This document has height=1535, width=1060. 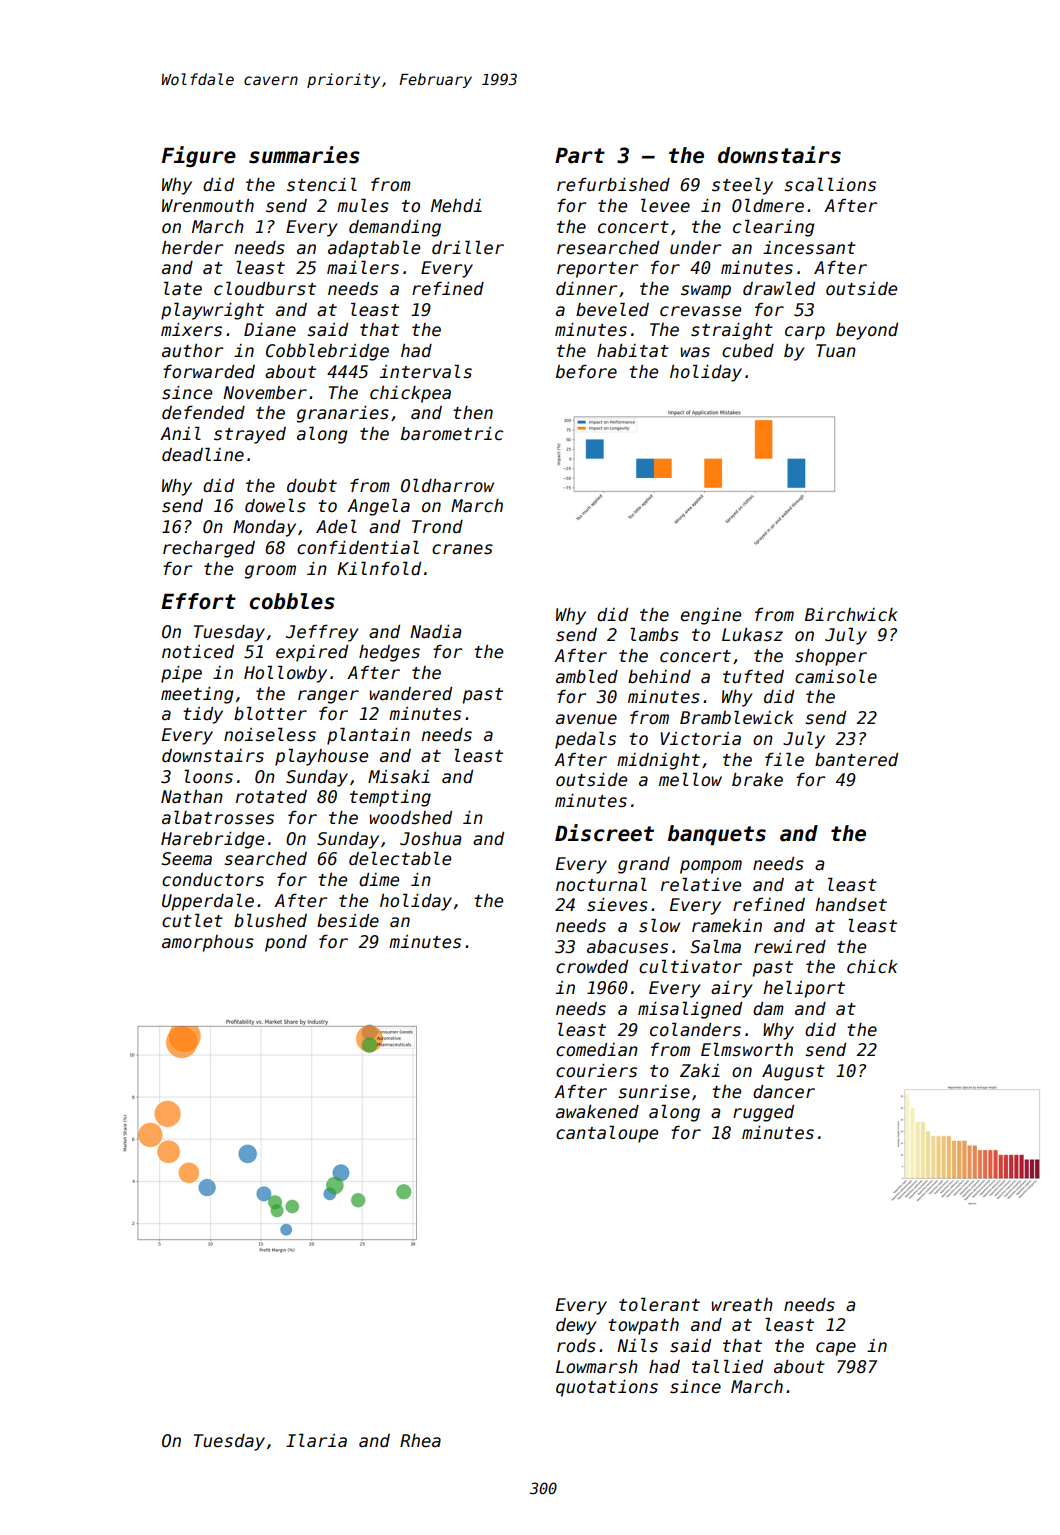 What do you see at coordinates (851, 615) in the document?
I see `Birchwick` at bounding box center [851, 615].
